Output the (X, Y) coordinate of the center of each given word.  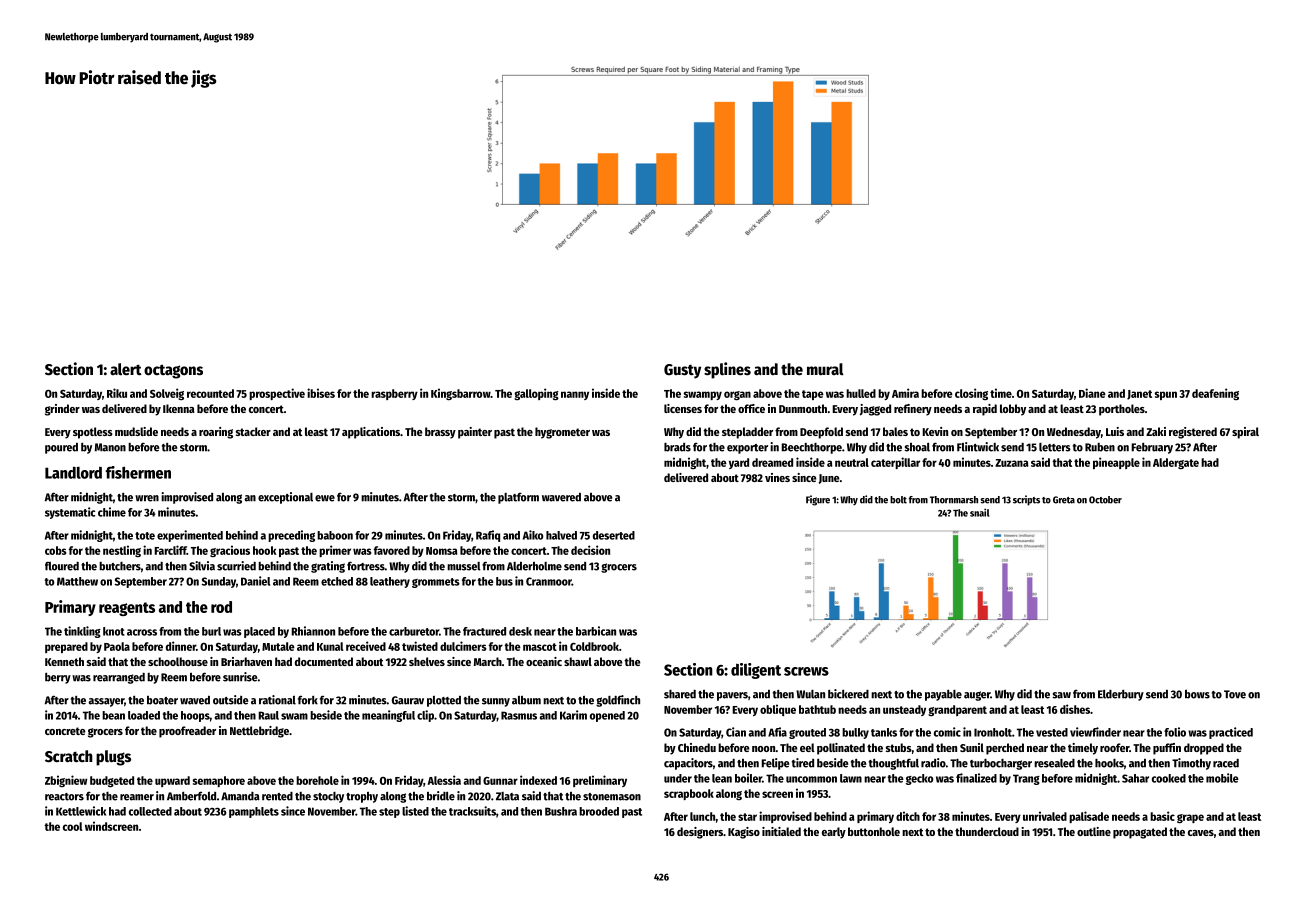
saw (1061, 695)
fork (308, 700)
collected (150, 811)
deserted (614, 535)
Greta (1064, 500)
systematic (70, 513)
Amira (905, 393)
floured (62, 566)
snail (979, 512)
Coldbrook (594, 646)
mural (825, 369)
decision (590, 550)
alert (126, 369)
